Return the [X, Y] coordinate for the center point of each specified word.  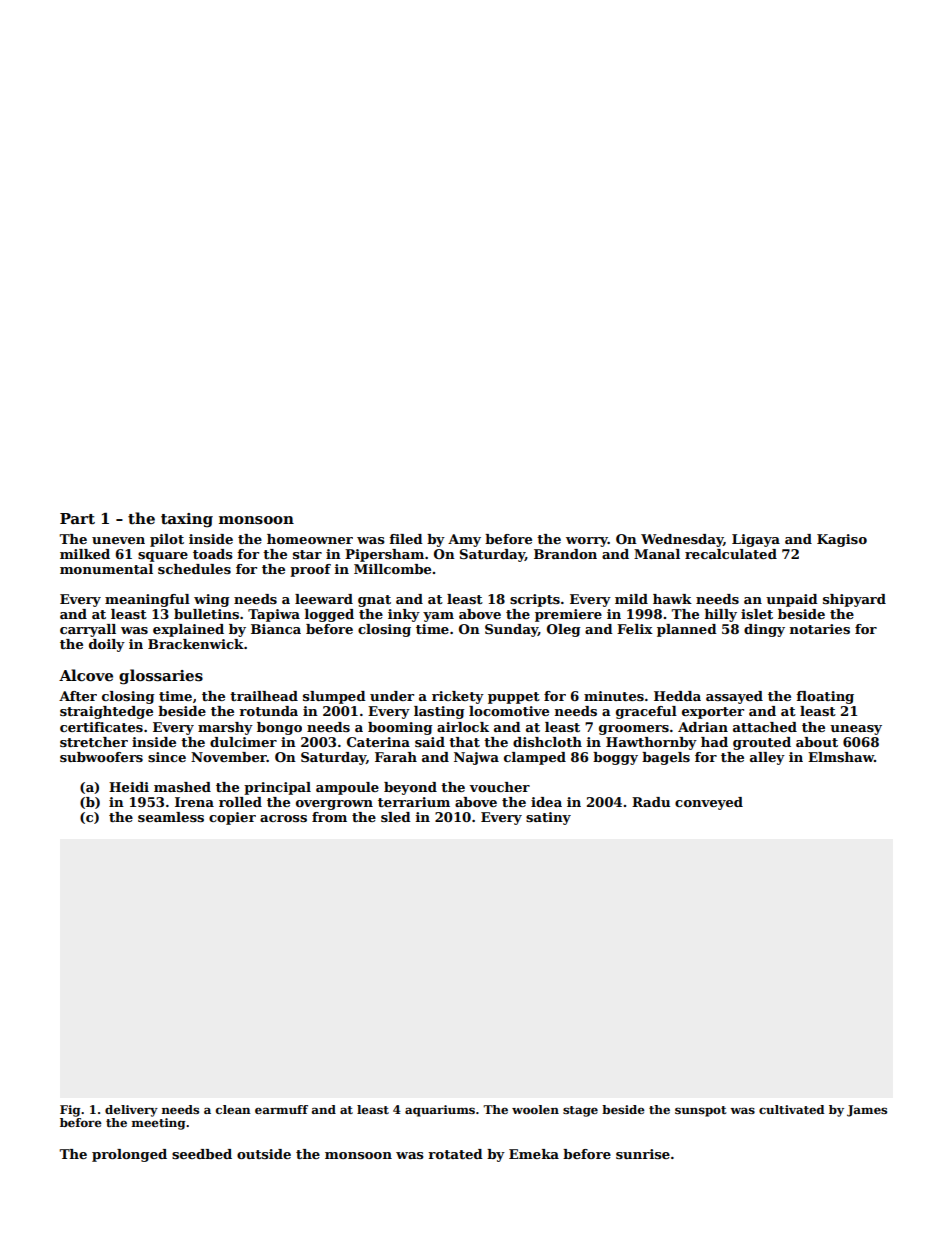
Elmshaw [841, 757]
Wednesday [682, 540]
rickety [458, 697]
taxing [187, 520]
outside [264, 1154]
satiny [548, 818]
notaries [820, 629]
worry [587, 542]
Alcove [86, 675]
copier [232, 818]
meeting [158, 1124]
